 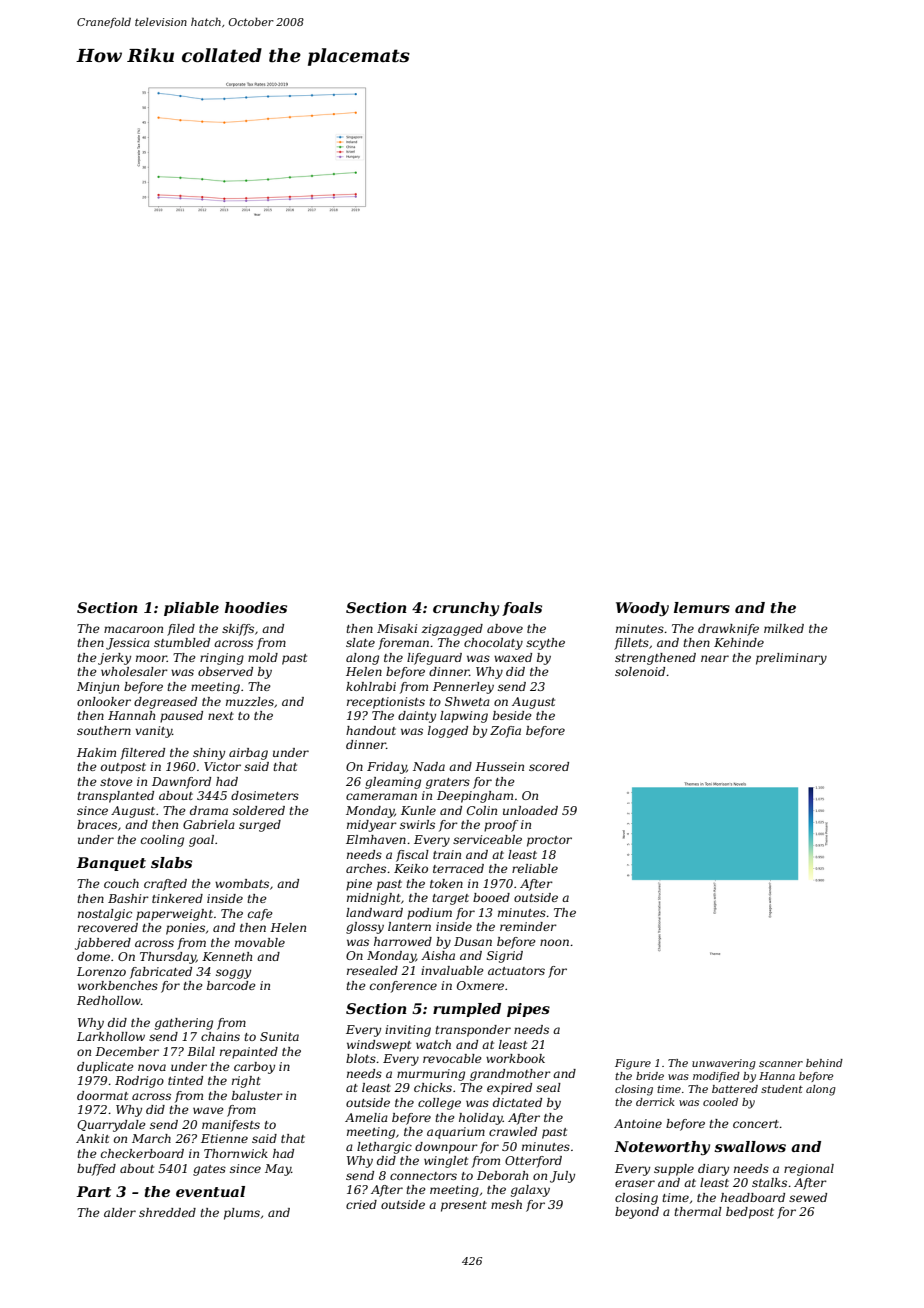 What do you see at coordinates (242, 1214) in the screenshot?
I see `plums` at bounding box center [242, 1214].
